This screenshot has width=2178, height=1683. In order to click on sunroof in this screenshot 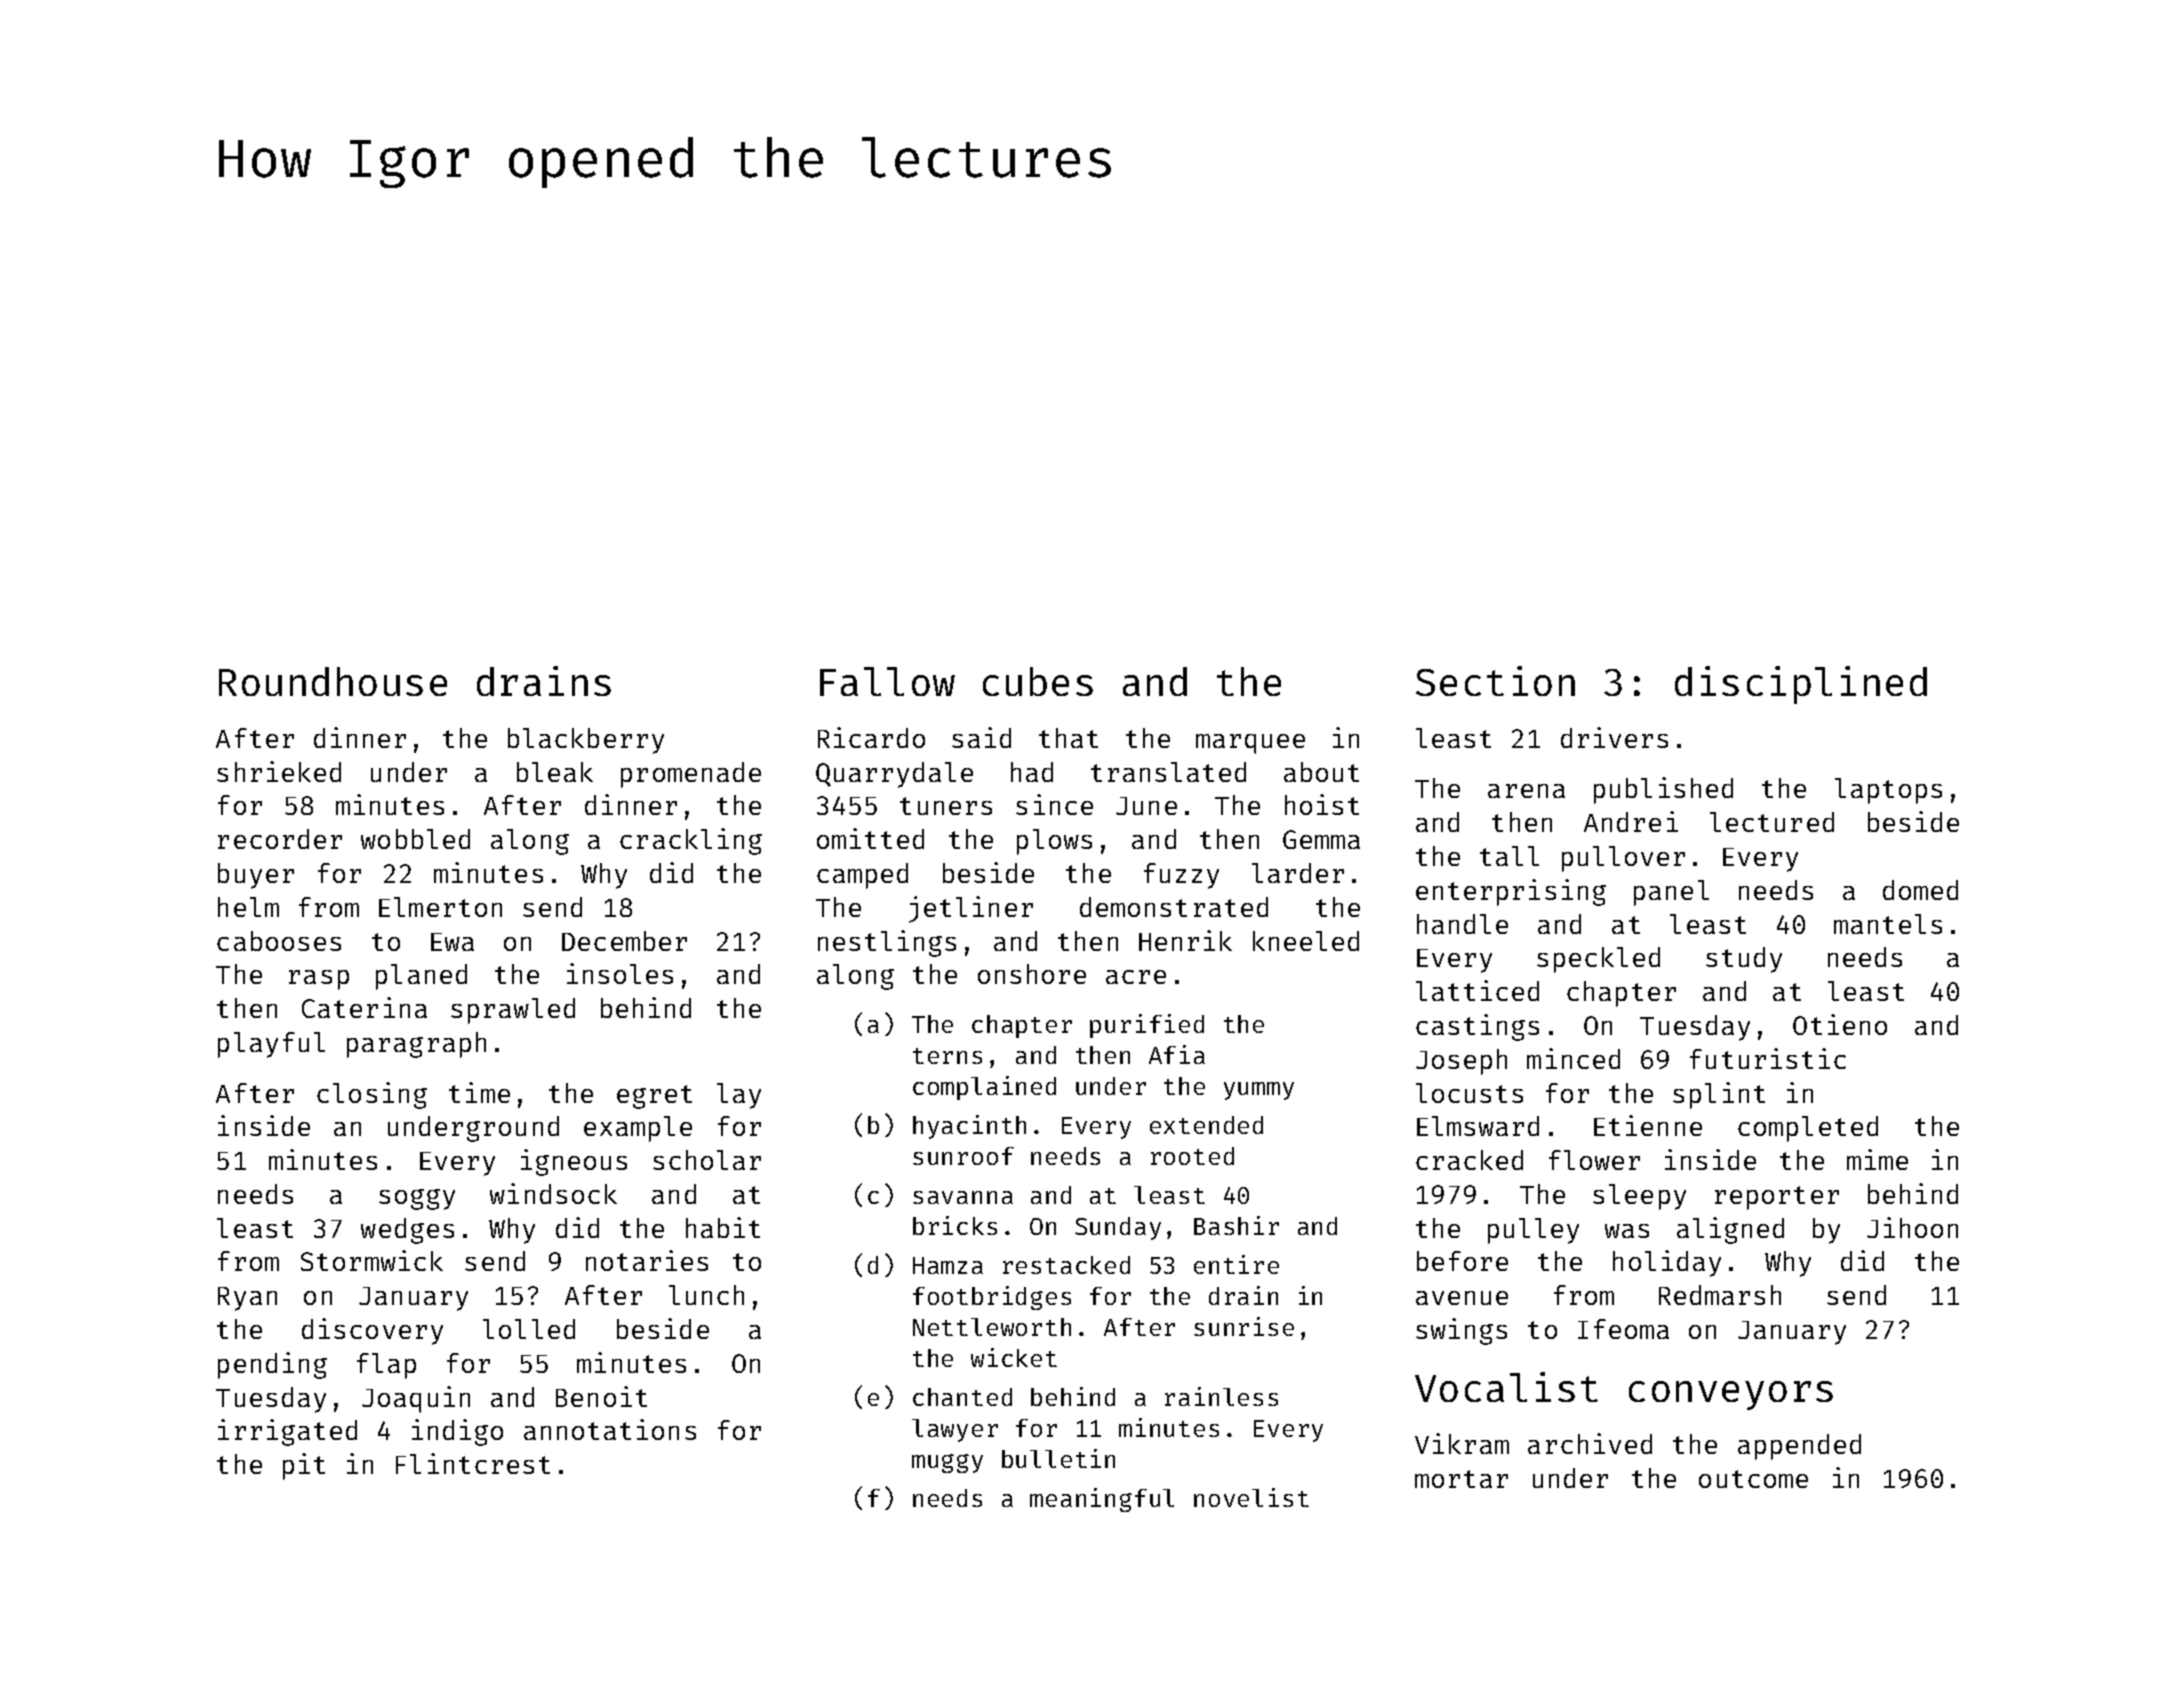, I will do `click(963, 1156)`.
